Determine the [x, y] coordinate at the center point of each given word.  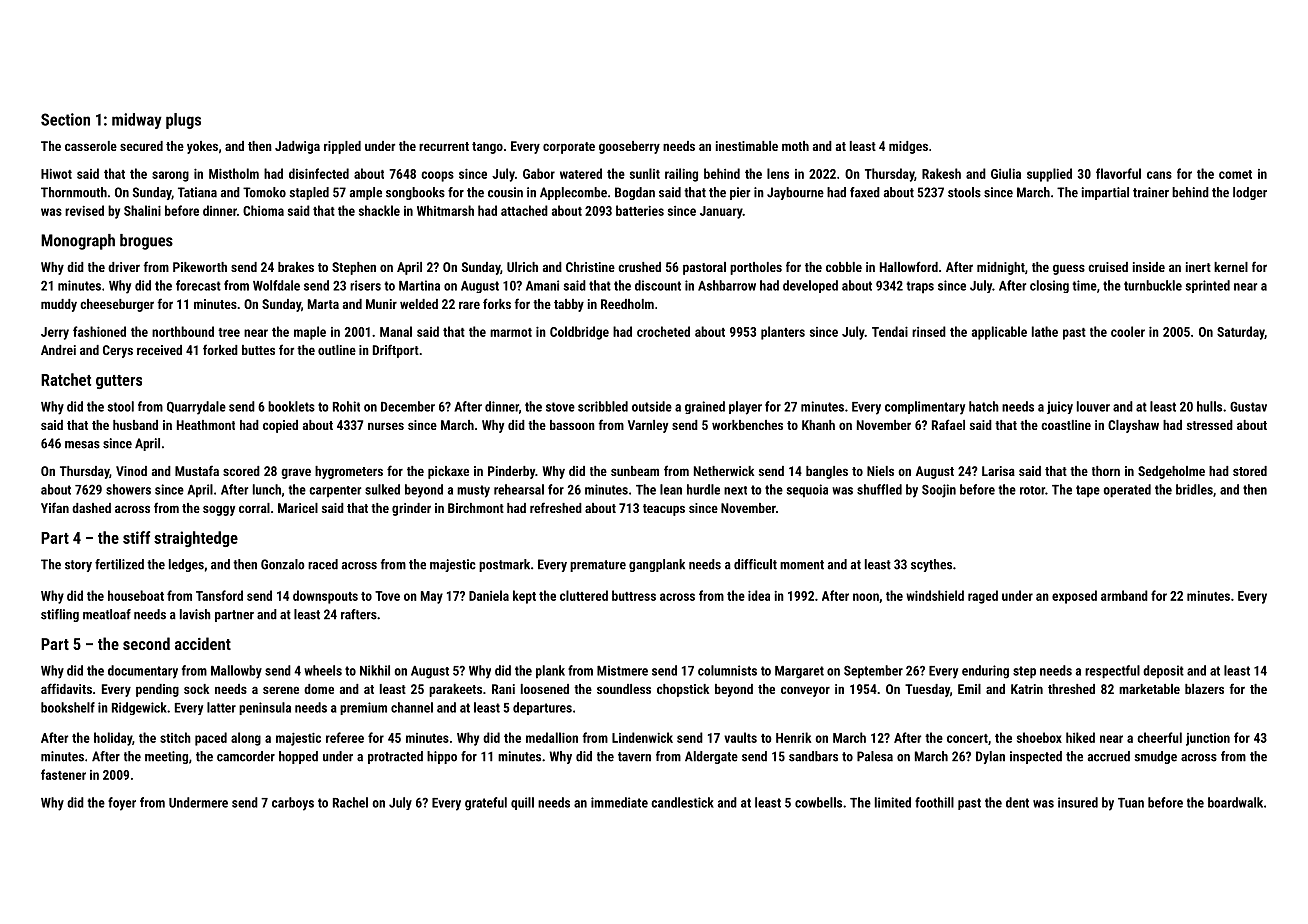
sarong [170, 176]
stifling [60, 615]
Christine [590, 267]
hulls [1209, 406]
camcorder [246, 756]
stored [1250, 471]
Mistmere [622, 670]
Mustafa [197, 470]
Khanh [818, 425]
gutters [119, 382]
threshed [1071, 689]
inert [1198, 267]
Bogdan [635, 193]
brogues [146, 242]
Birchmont [476, 508]
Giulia [1006, 173]
